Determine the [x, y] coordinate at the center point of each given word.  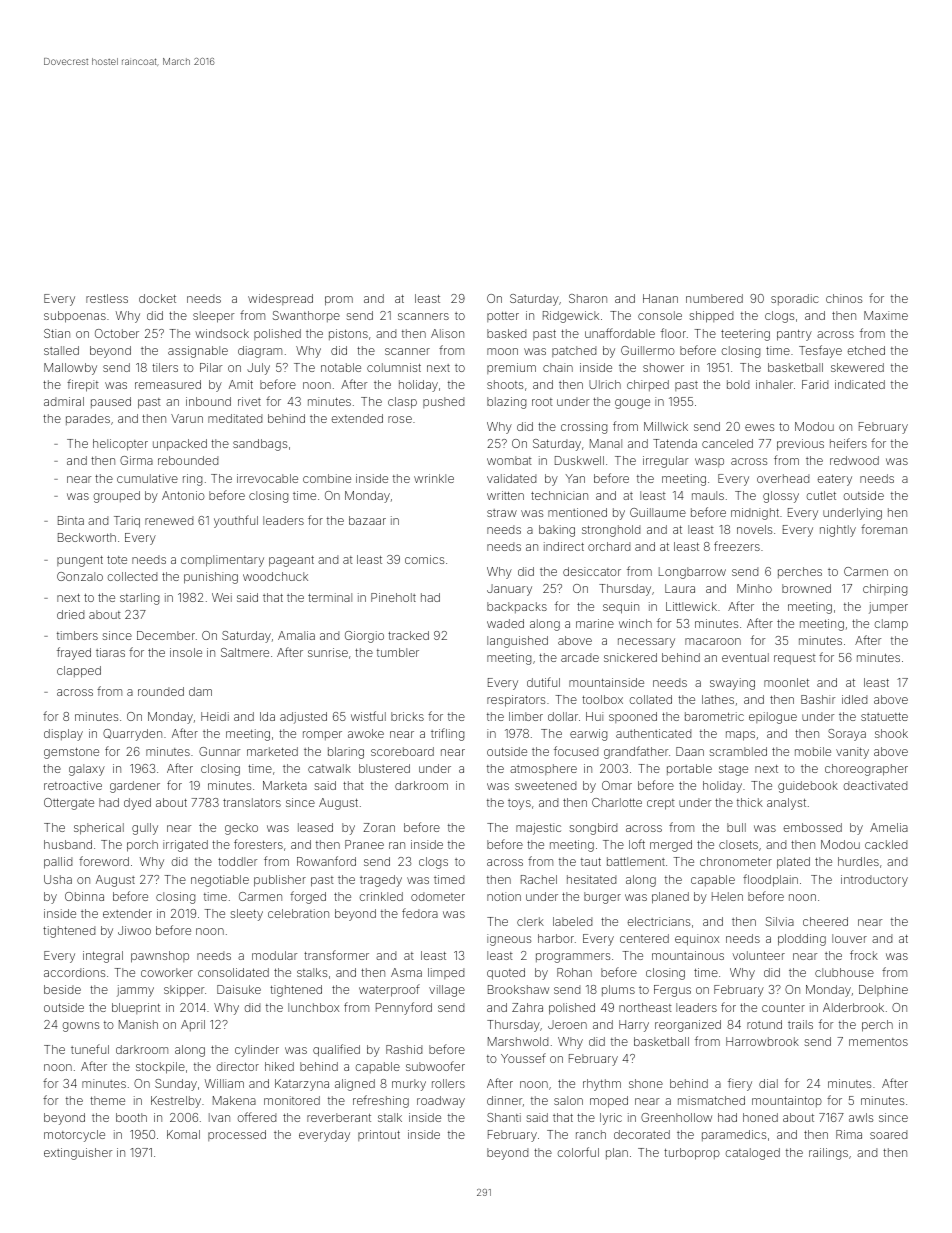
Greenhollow [676, 1117]
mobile [813, 751]
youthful [236, 521]
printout [379, 1135]
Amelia [889, 827]
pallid [58, 863]
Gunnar [219, 751]
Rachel [539, 879]
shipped [711, 317]
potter [503, 317]
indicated [860, 384]
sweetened [545, 785]
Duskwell [579, 460]
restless [107, 298]
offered [256, 1117]
